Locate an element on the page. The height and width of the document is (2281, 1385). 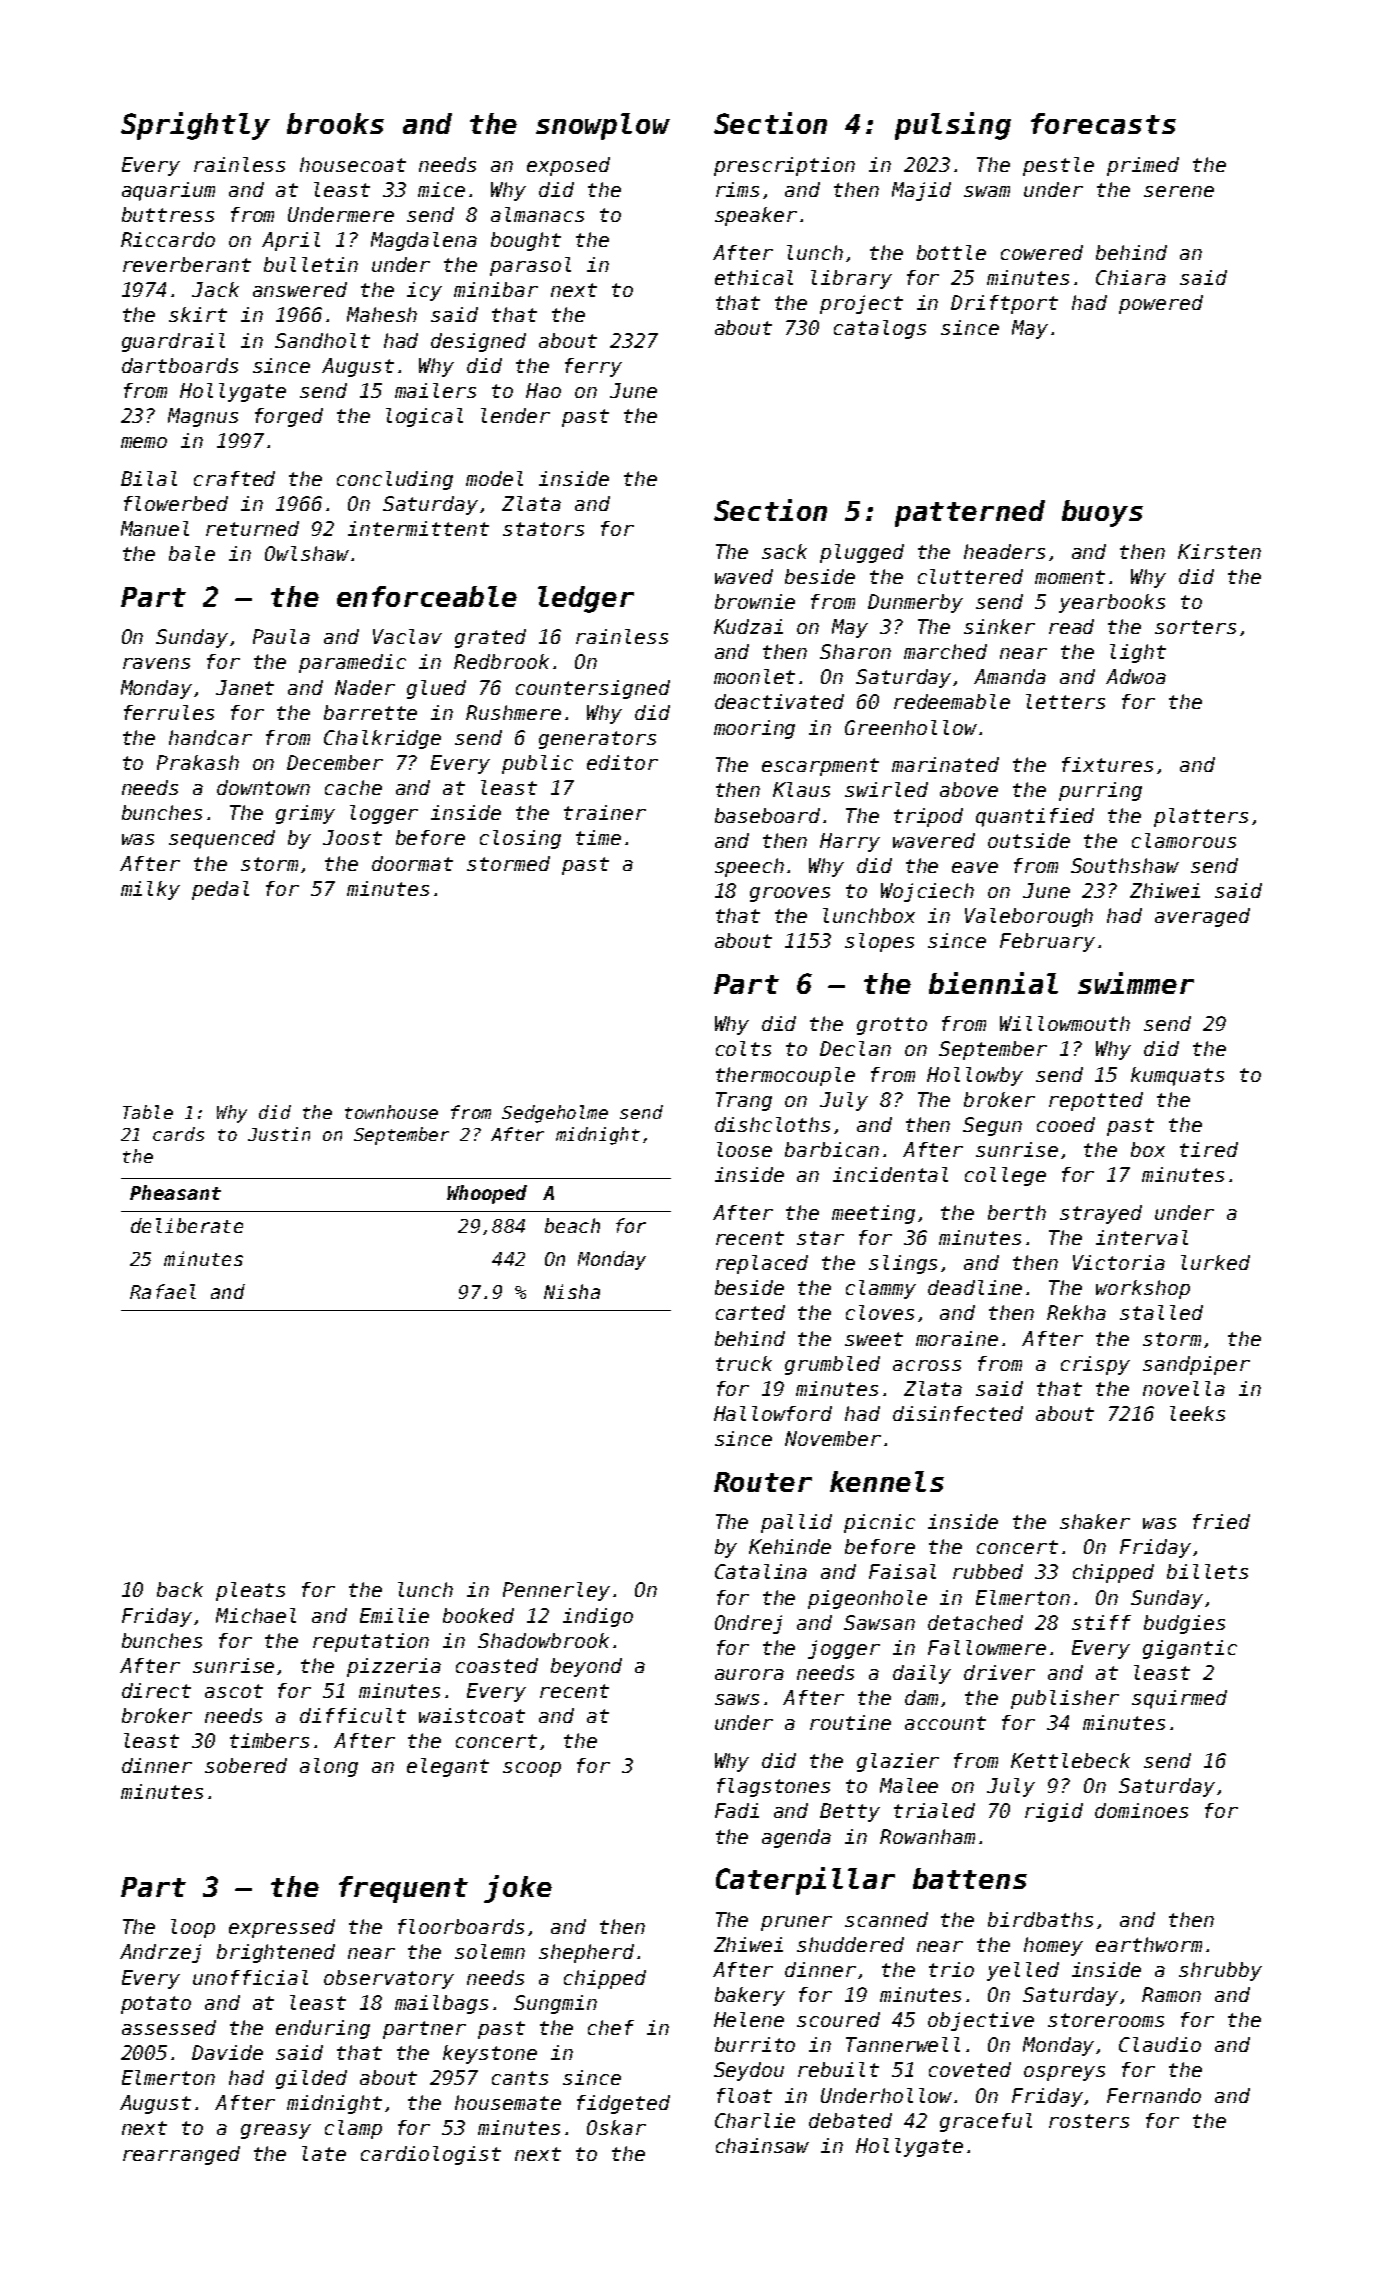
prescription is located at coordinates (784, 166).
